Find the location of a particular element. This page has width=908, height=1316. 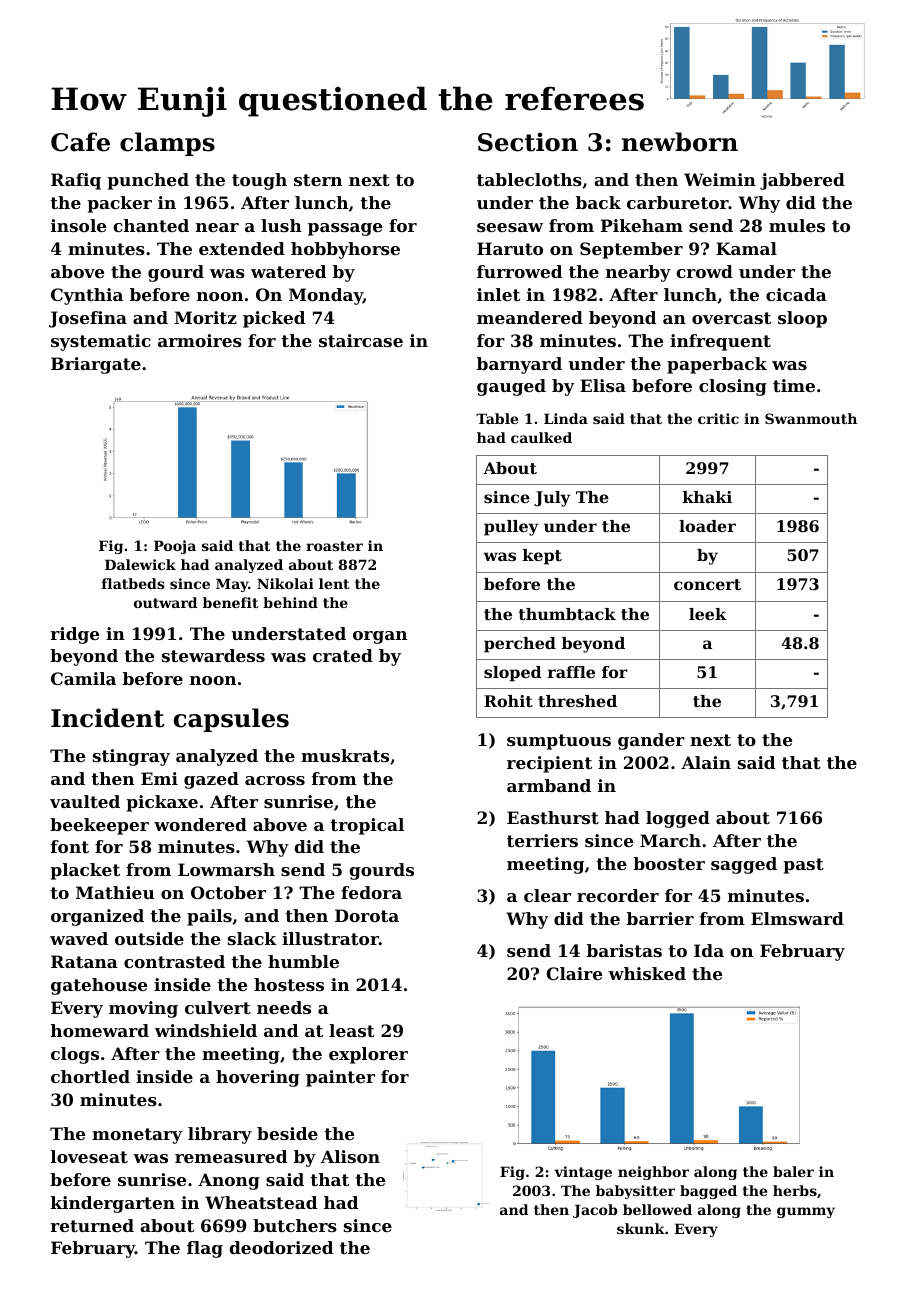

Moritz is located at coordinates (205, 317).
